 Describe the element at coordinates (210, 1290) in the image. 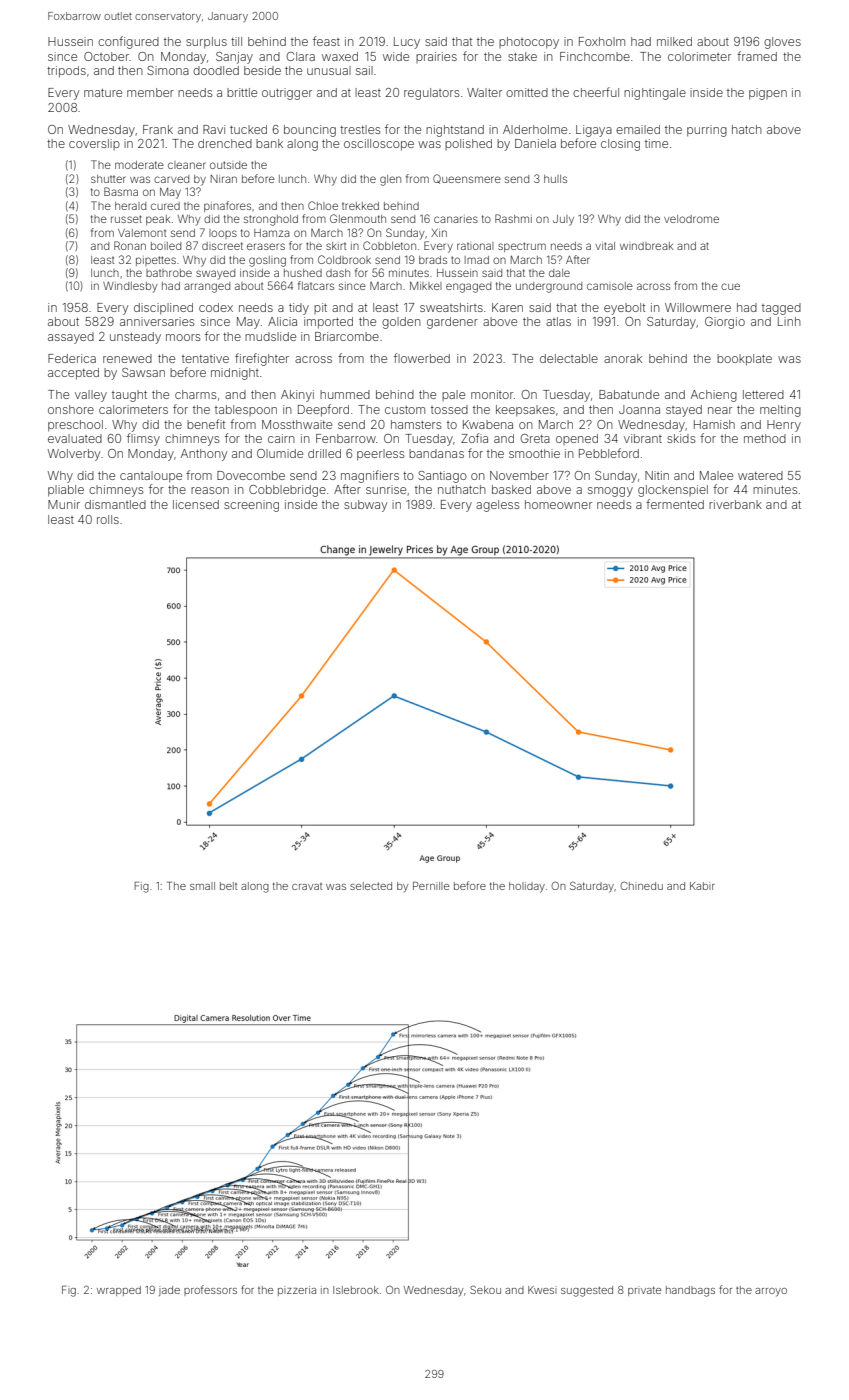

I see `professors` at that location.
